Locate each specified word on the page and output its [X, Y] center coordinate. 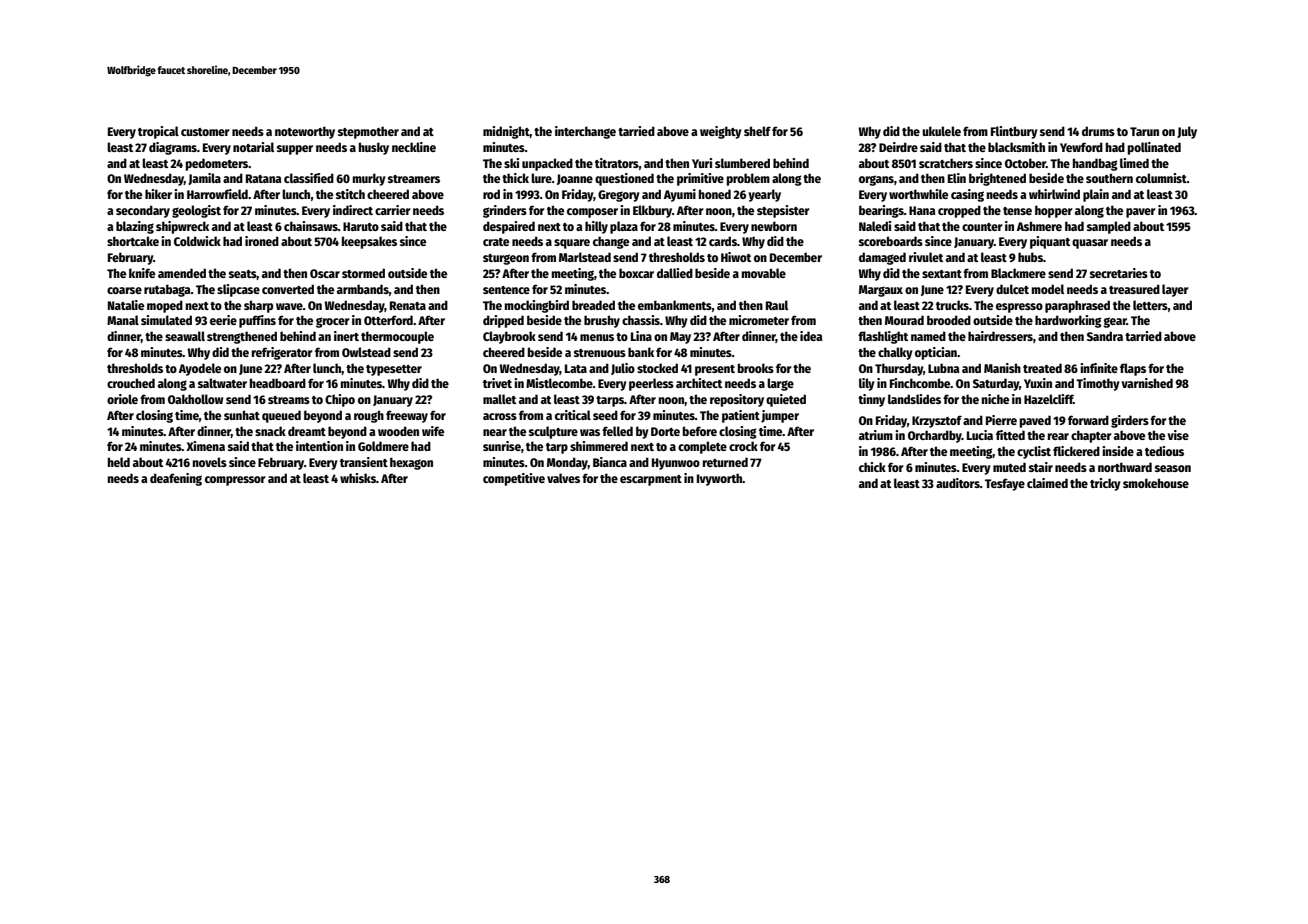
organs [876, 180]
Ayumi [680, 195]
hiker [158, 194]
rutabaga [167, 290]
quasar [1090, 244]
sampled [1109, 227]
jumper [780, 416]
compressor [235, 481]
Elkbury [652, 211]
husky [374, 148]
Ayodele [200, 369]
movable [764, 273]
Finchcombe [920, 383]
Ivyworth [720, 479]
